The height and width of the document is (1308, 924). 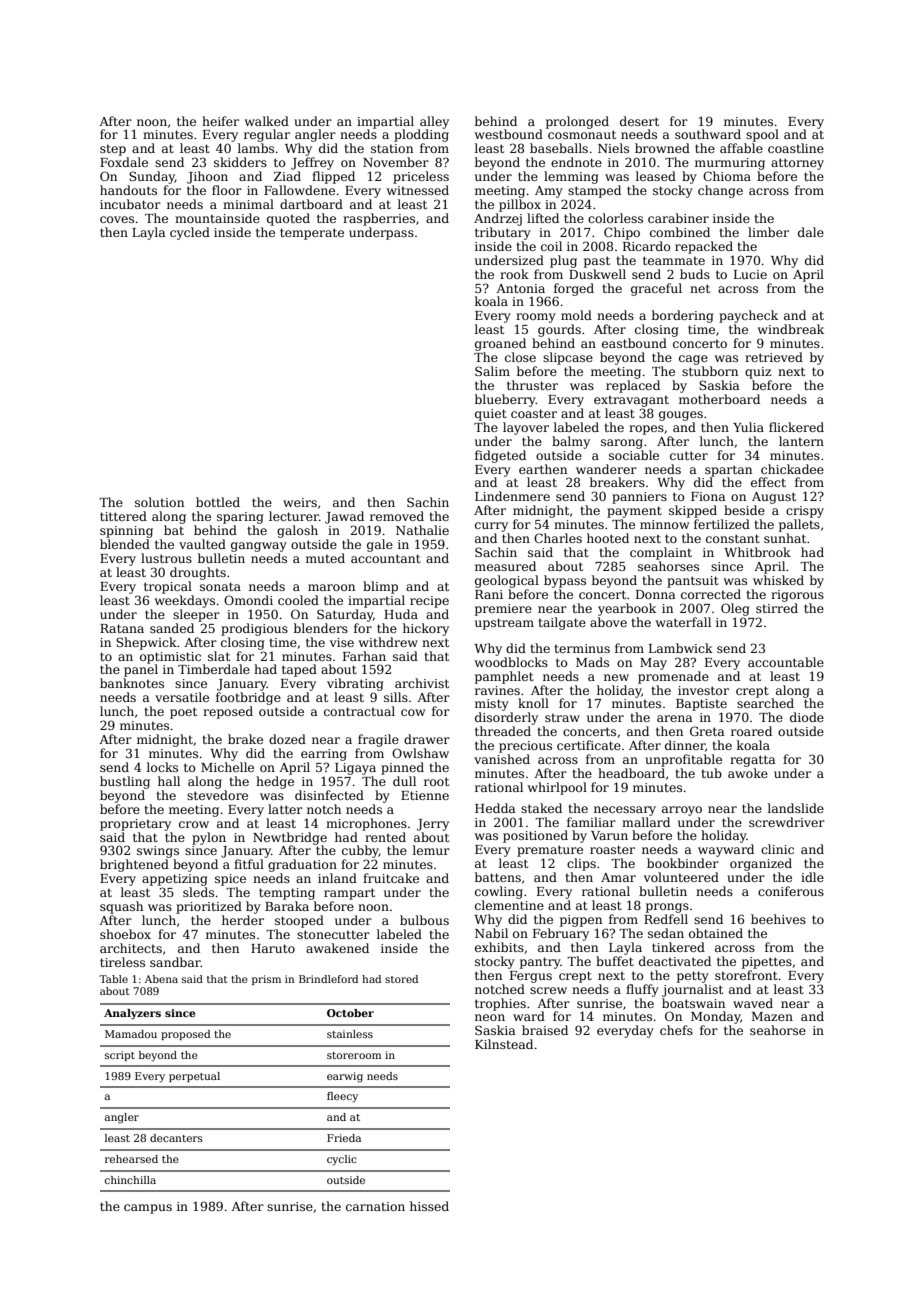 I want to click on temperate, so click(x=312, y=234).
